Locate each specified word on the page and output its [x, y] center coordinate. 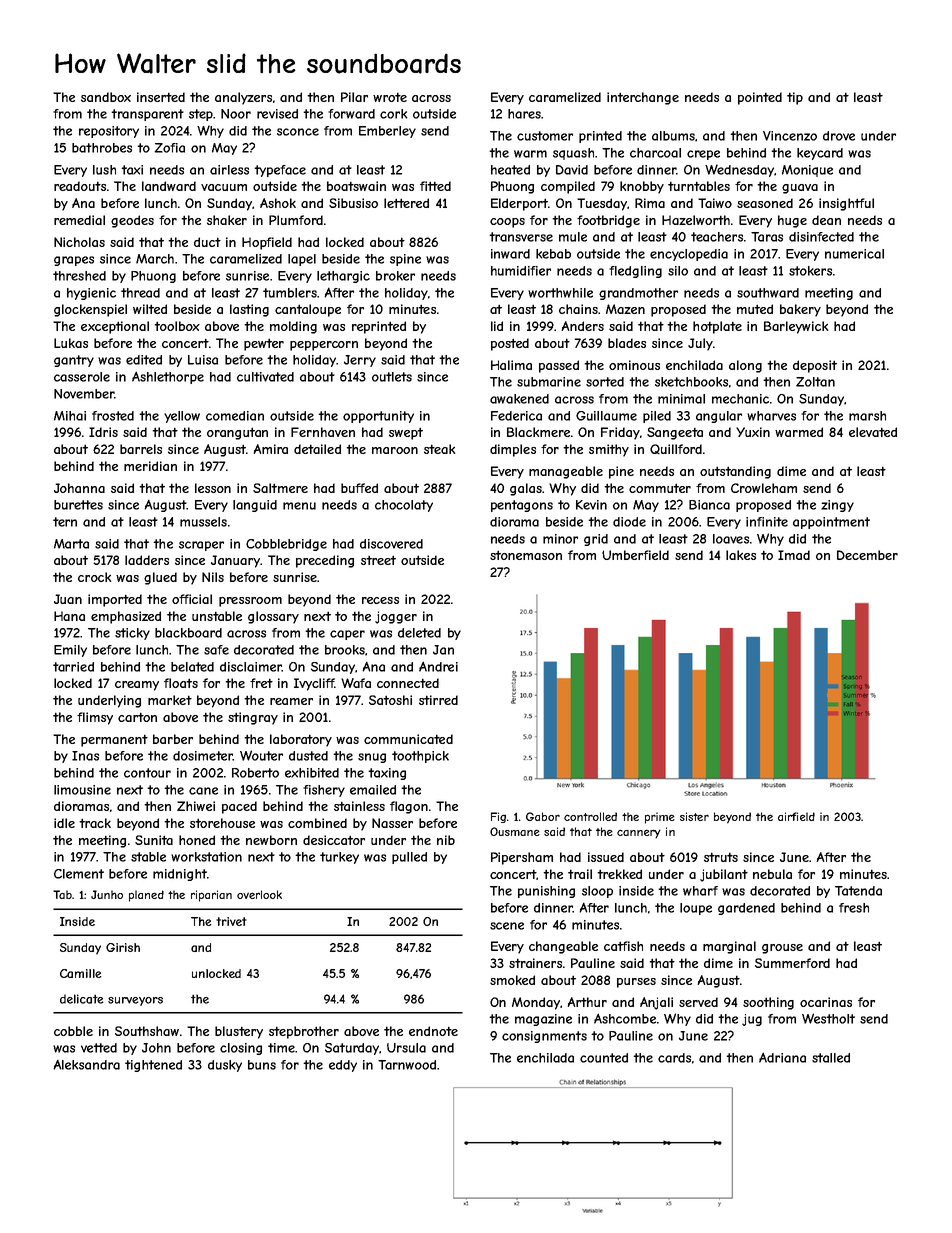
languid [255, 506]
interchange [643, 98]
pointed [760, 98]
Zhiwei [196, 806]
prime [660, 818]
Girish [123, 947]
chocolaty [404, 506]
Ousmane [515, 831]
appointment [831, 523]
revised [277, 114]
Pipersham [522, 858]
